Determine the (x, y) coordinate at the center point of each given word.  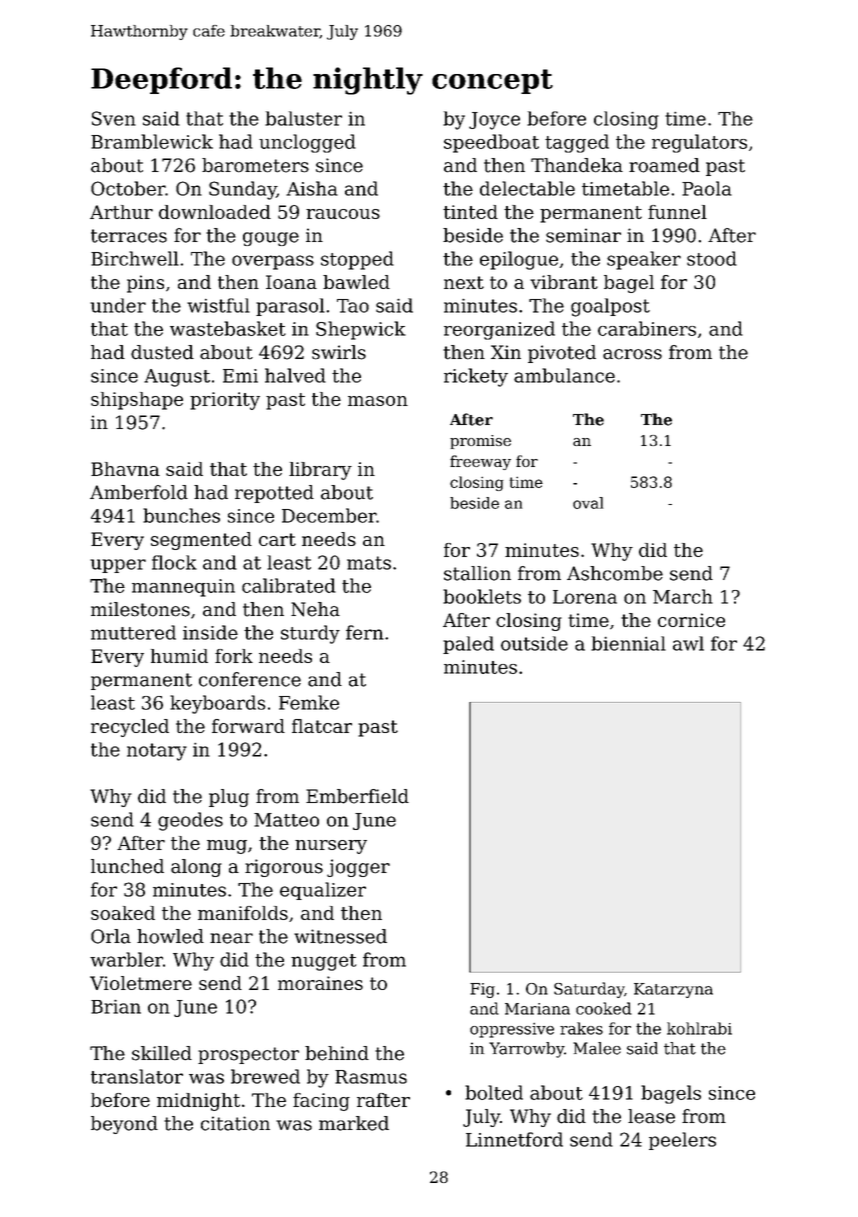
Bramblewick (152, 141)
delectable (527, 188)
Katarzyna (673, 990)
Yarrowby (526, 1050)
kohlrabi (699, 1028)
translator (137, 1076)
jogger (358, 868)
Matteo (286, 820)
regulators (699, 143)
